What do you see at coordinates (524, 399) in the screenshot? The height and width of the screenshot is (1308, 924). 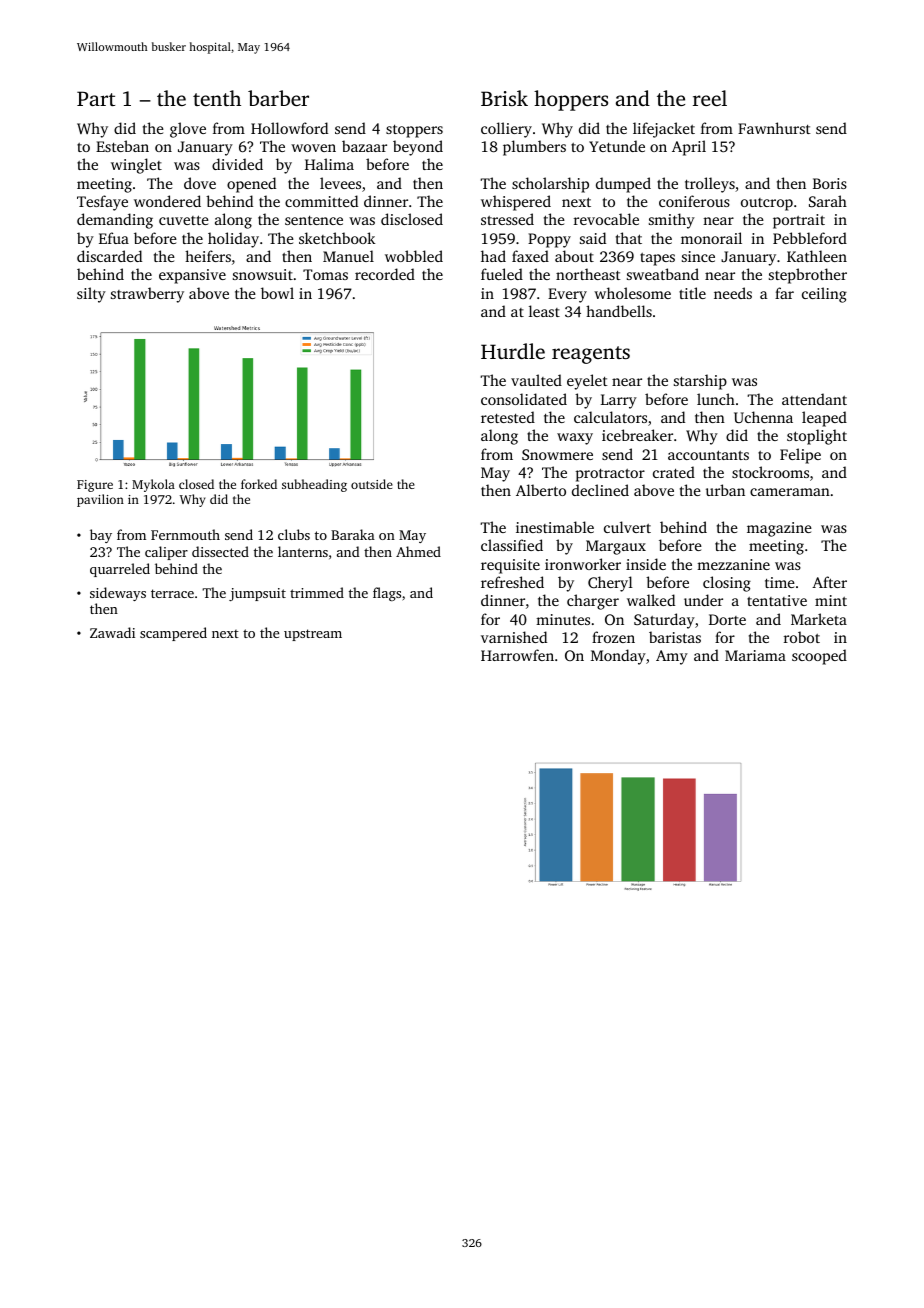 I see `consolidated` at bounding box center [524, 399].
